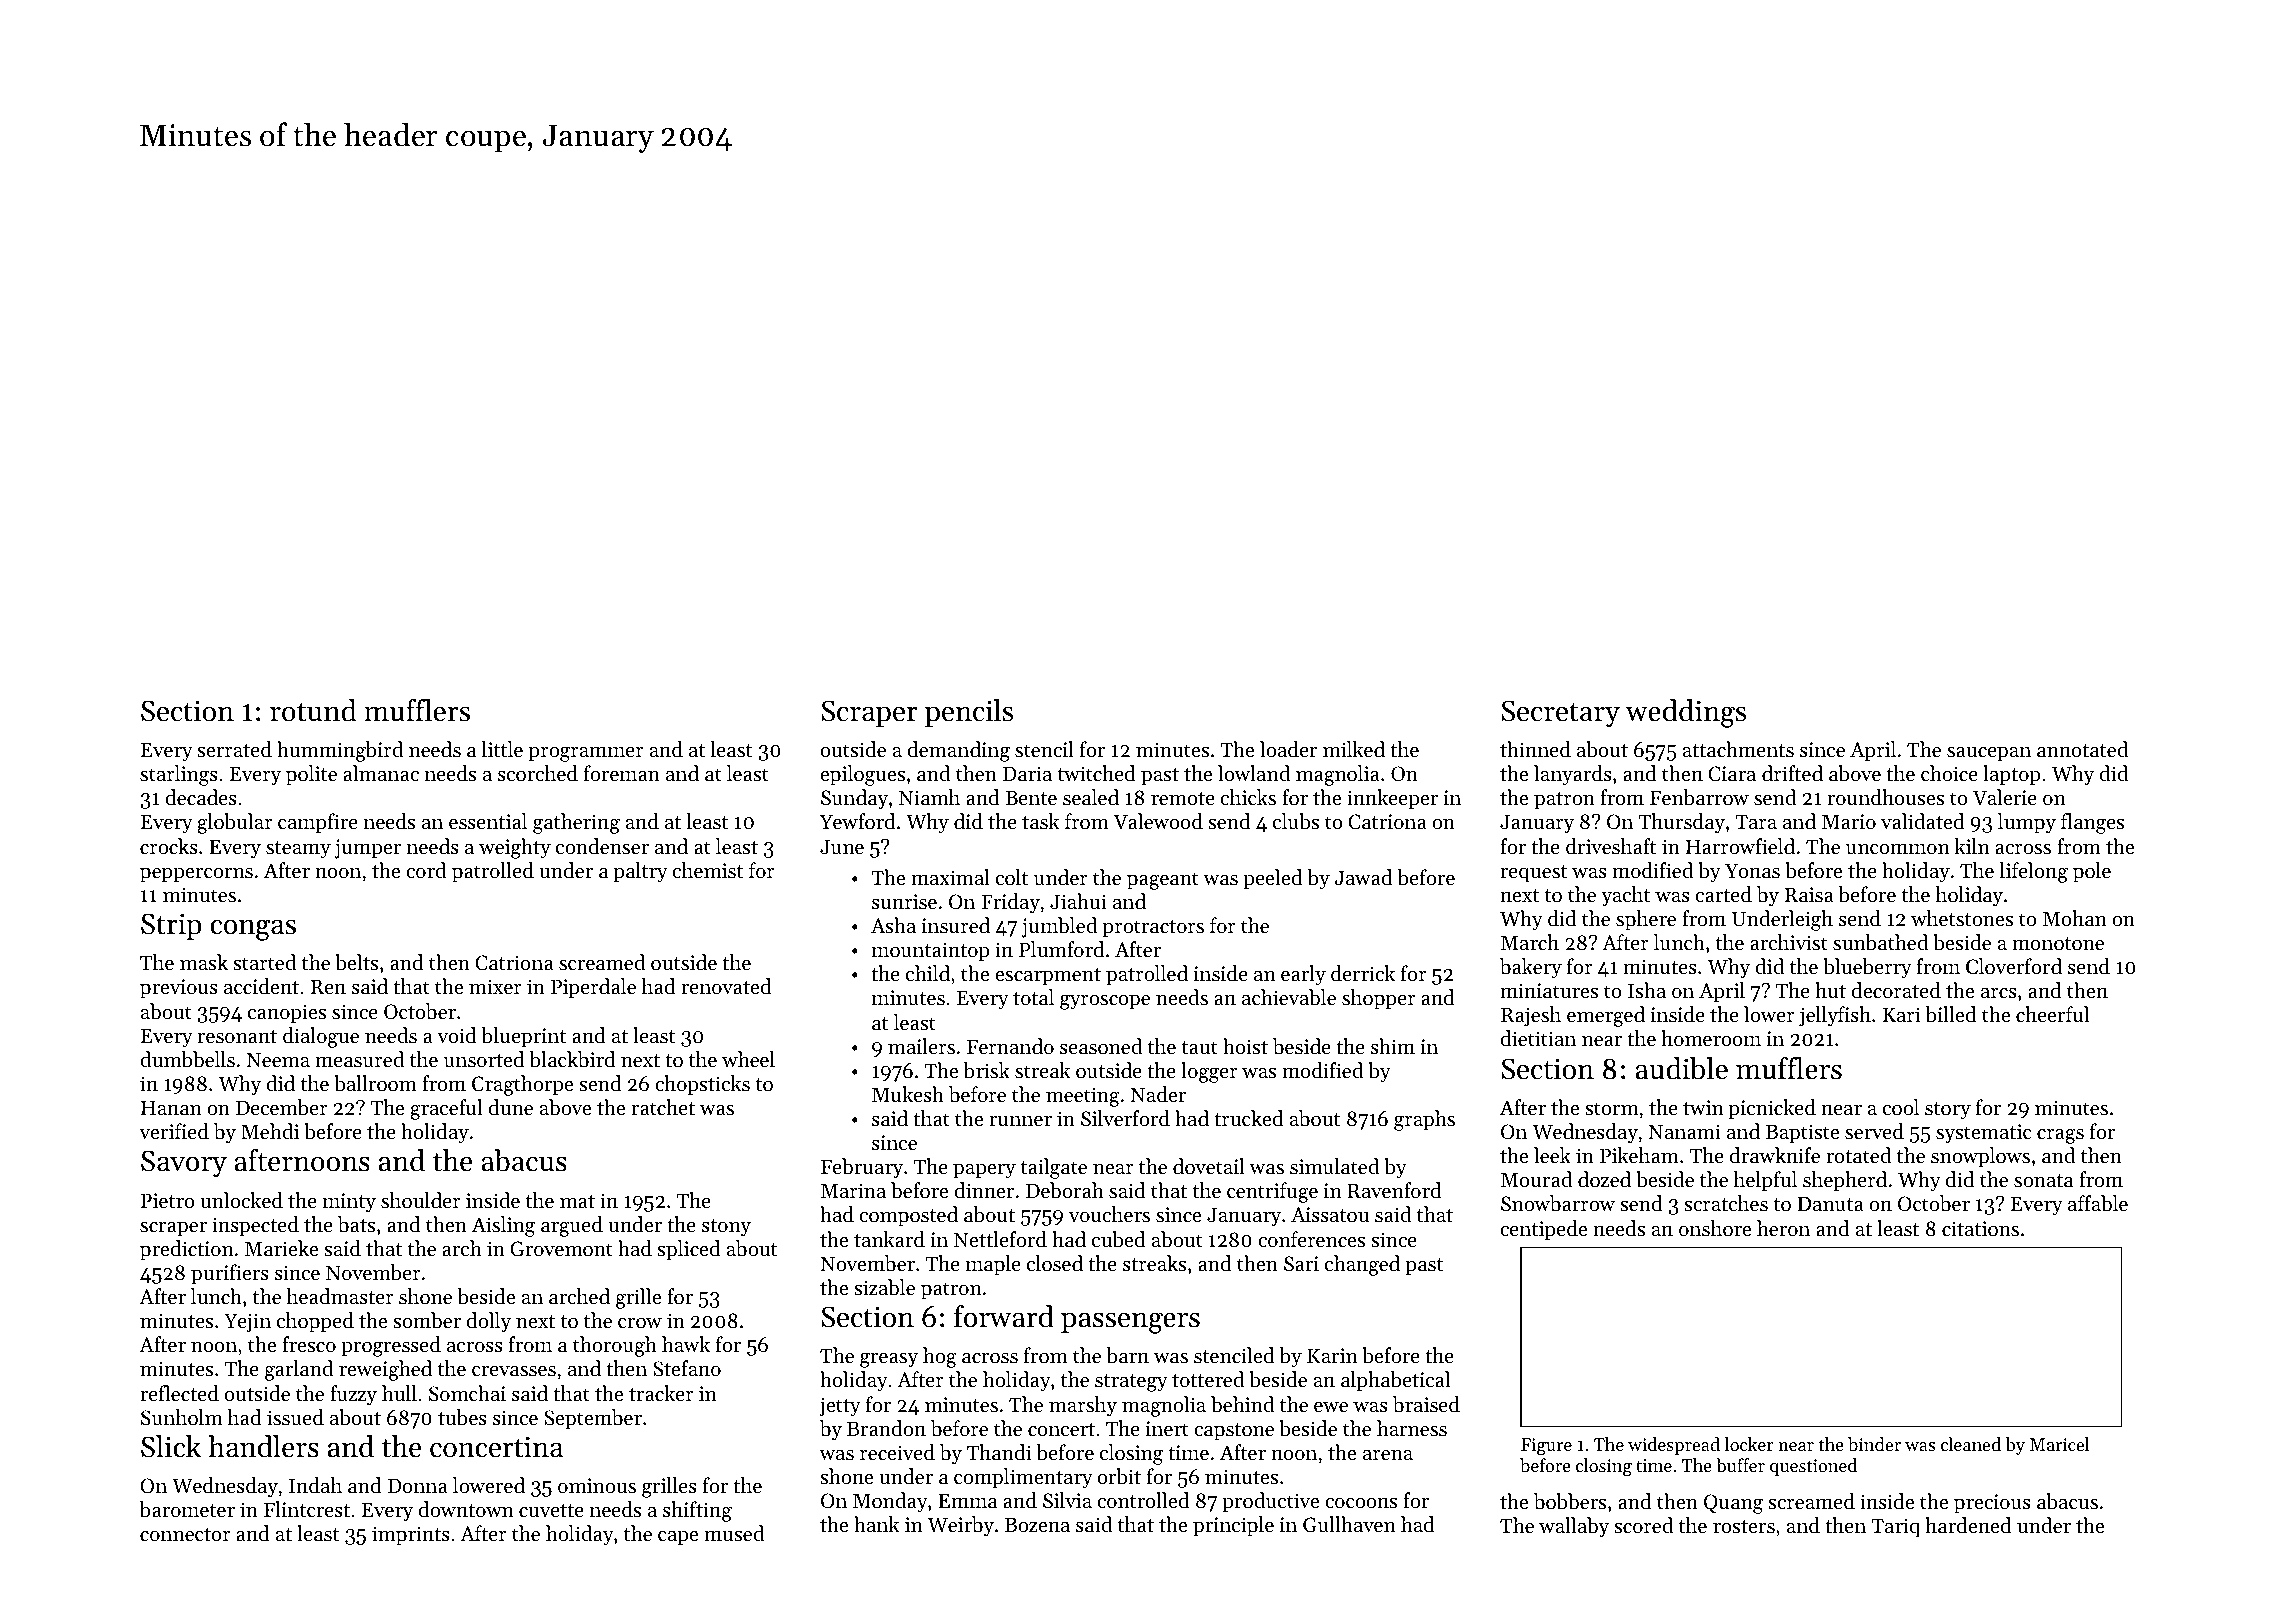  What do you see at coordinates (489, 1322) in the document?
I see `dolly` at bounding box center [489, 1322].
